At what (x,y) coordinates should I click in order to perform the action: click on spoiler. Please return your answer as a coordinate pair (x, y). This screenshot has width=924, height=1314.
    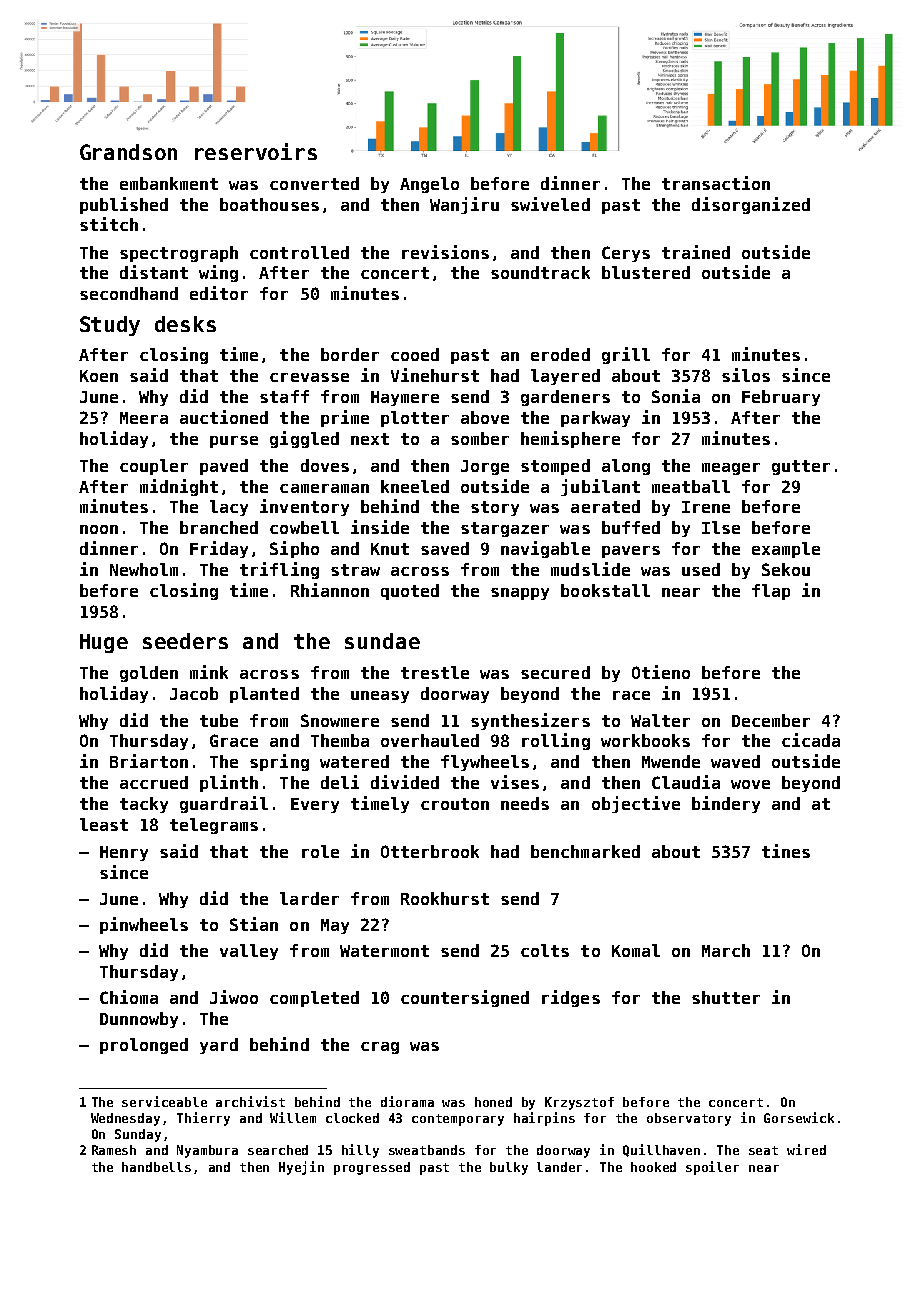
    Looking at the image, I should click on (712, 1168).
